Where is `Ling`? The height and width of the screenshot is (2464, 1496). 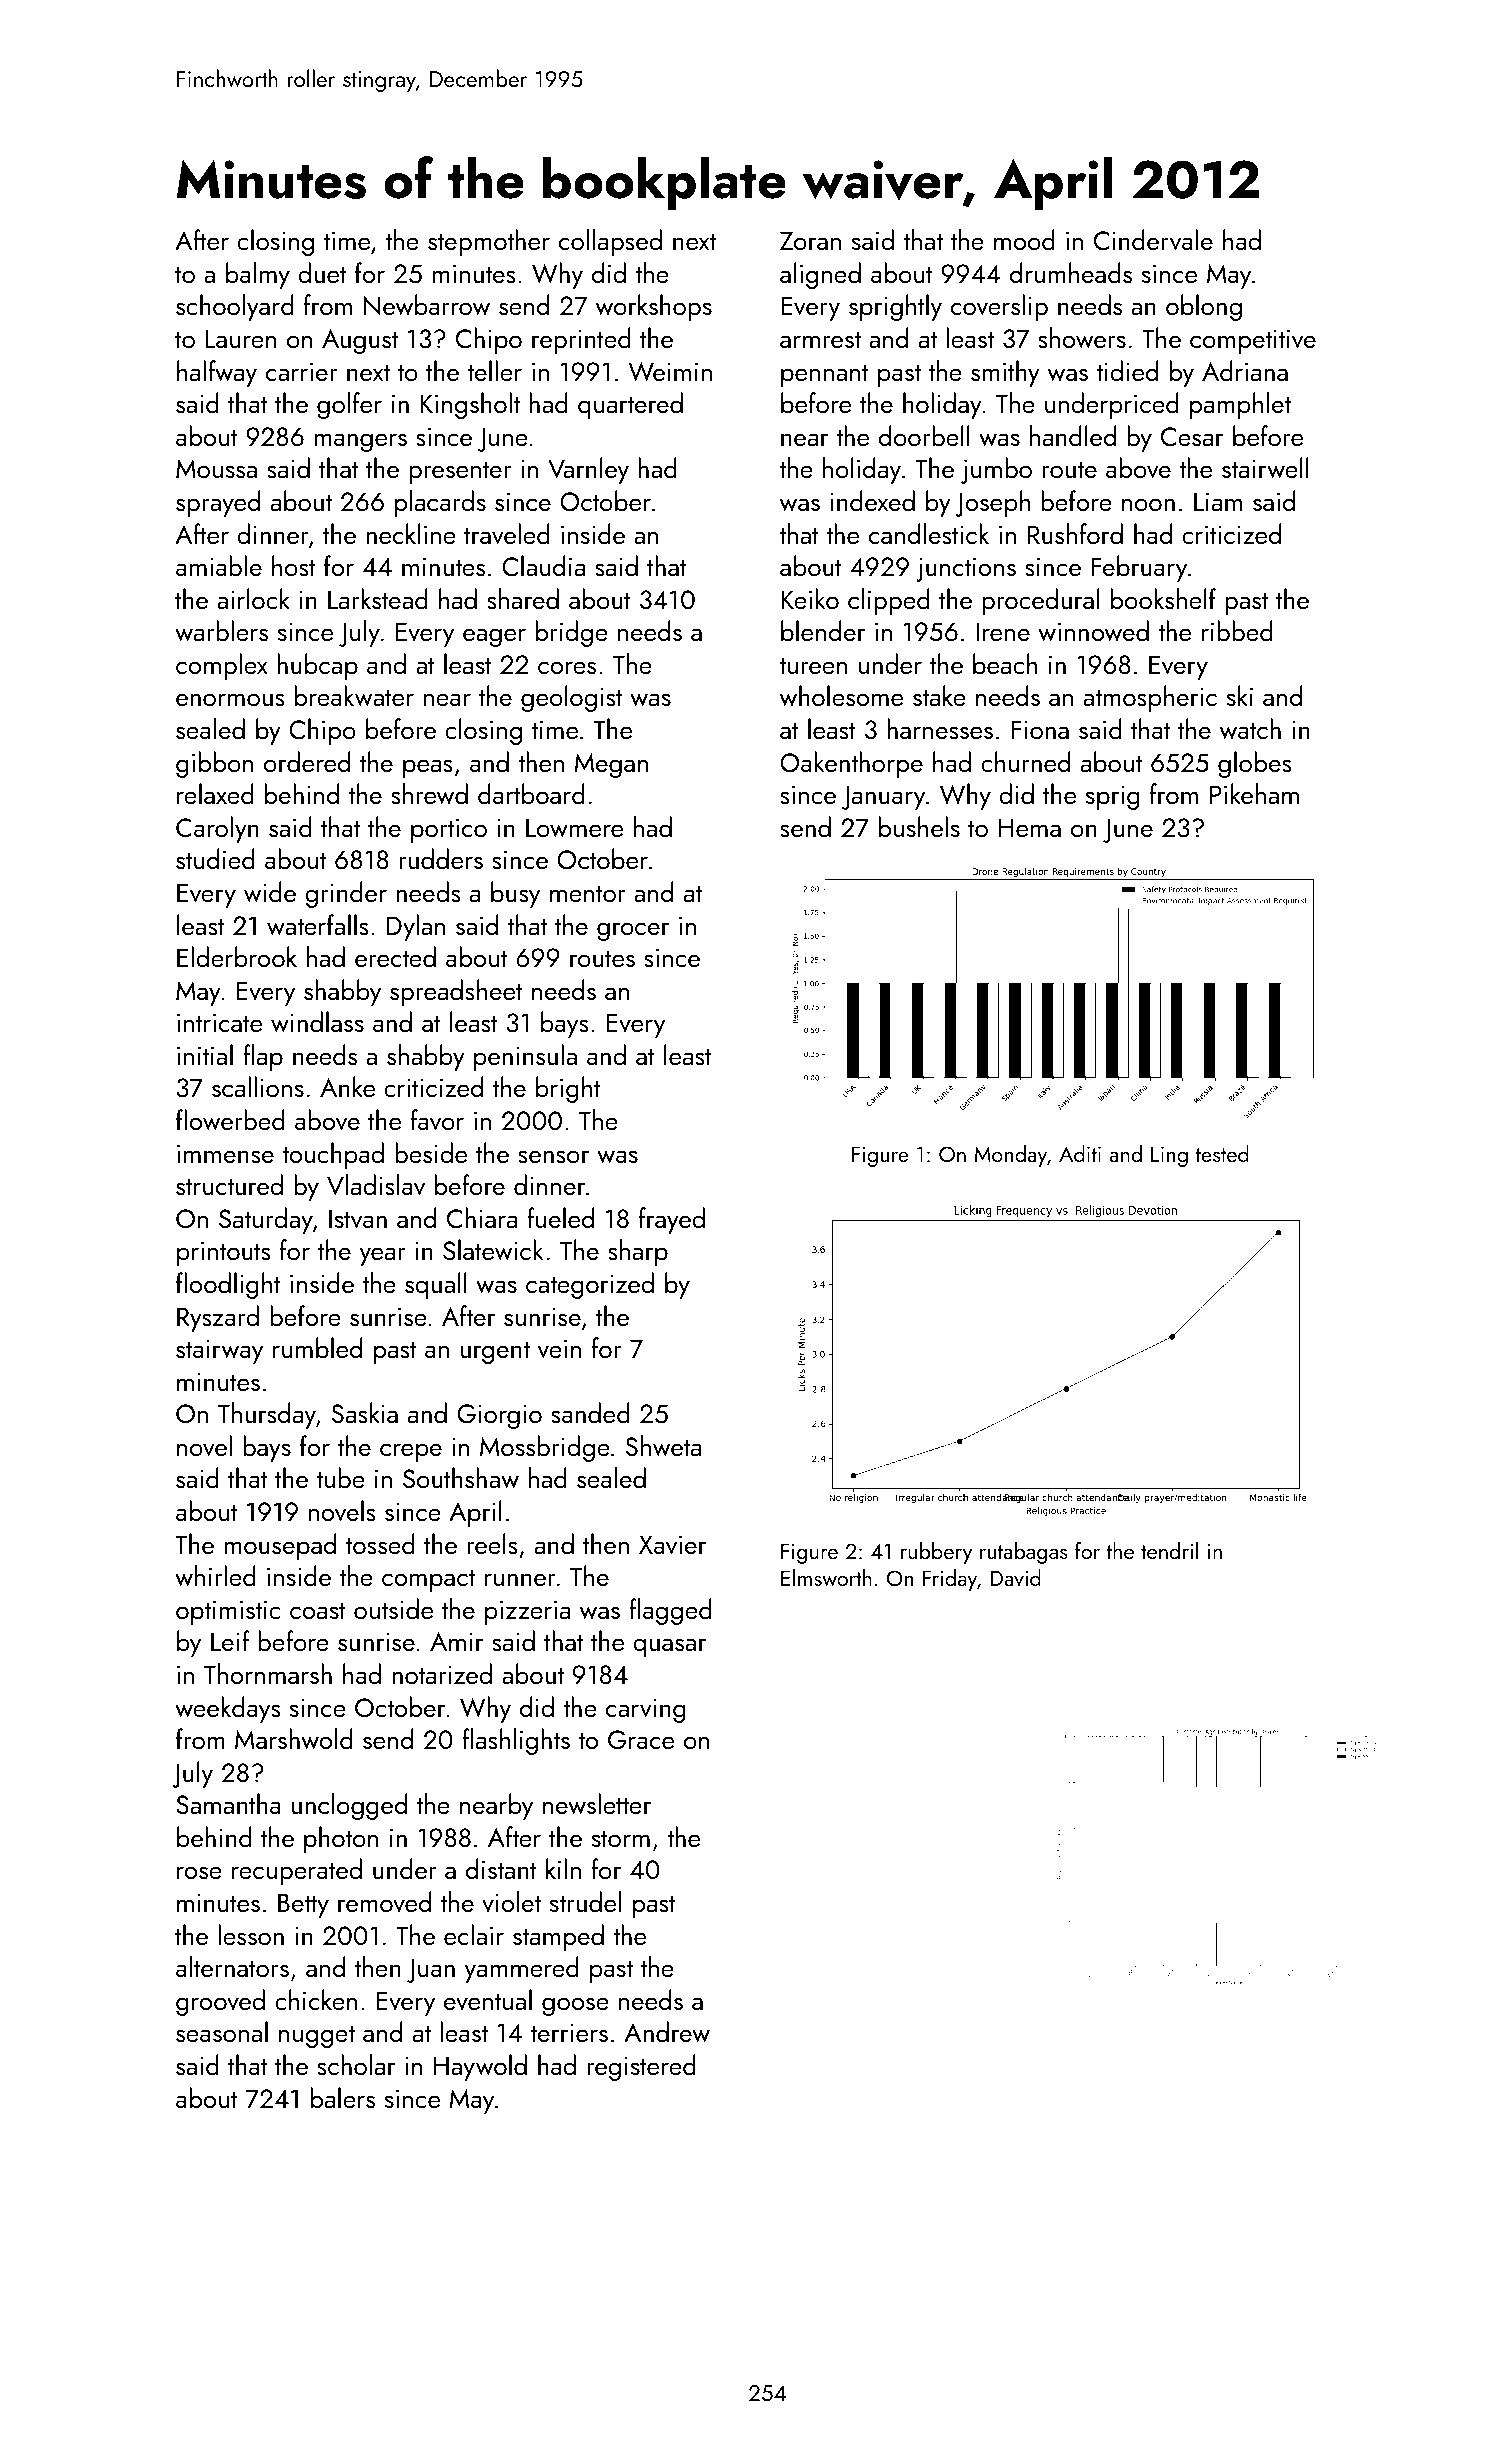
Ling is located at coordinates (1169, 1156).
